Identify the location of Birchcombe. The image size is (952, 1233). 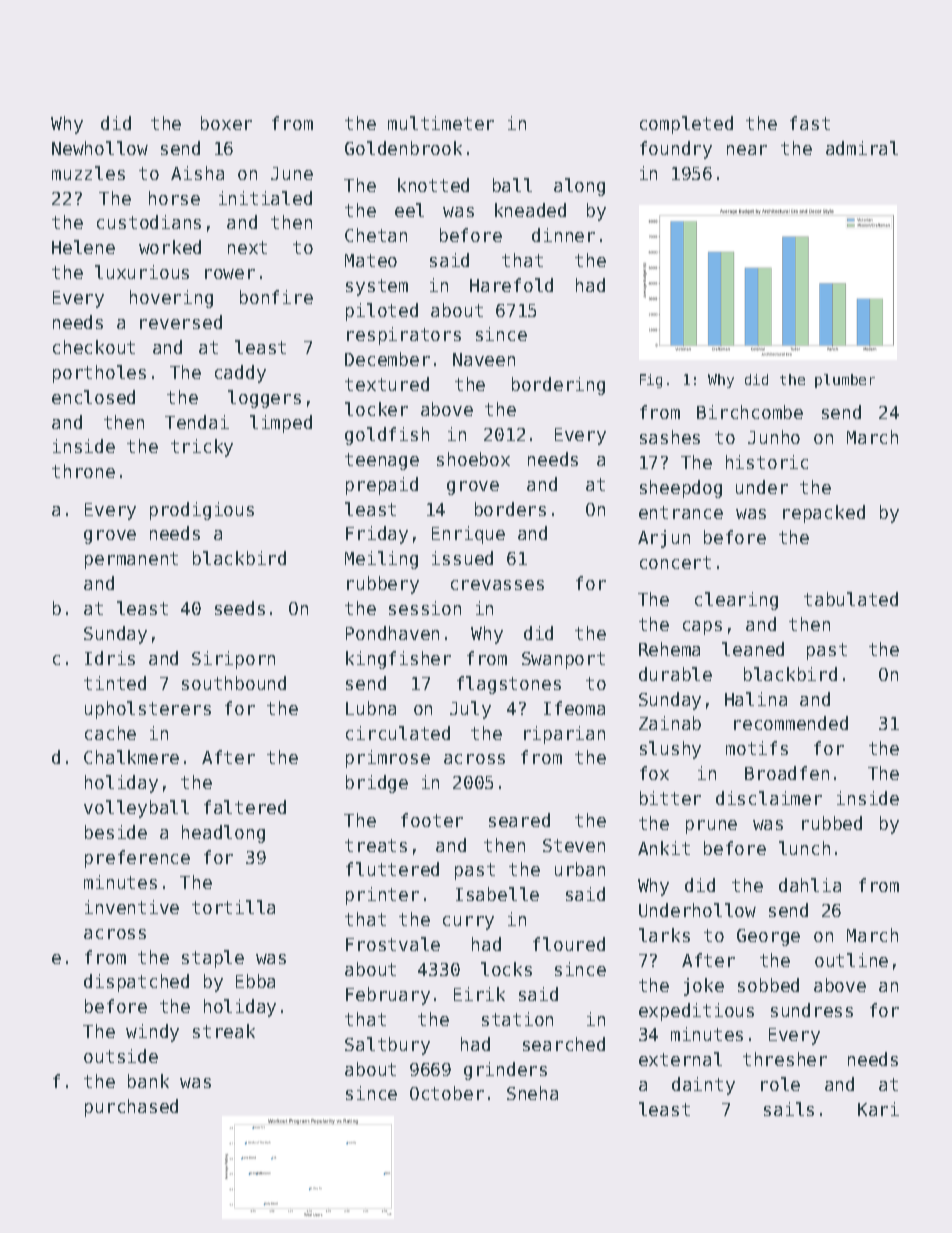
(750, 412).
